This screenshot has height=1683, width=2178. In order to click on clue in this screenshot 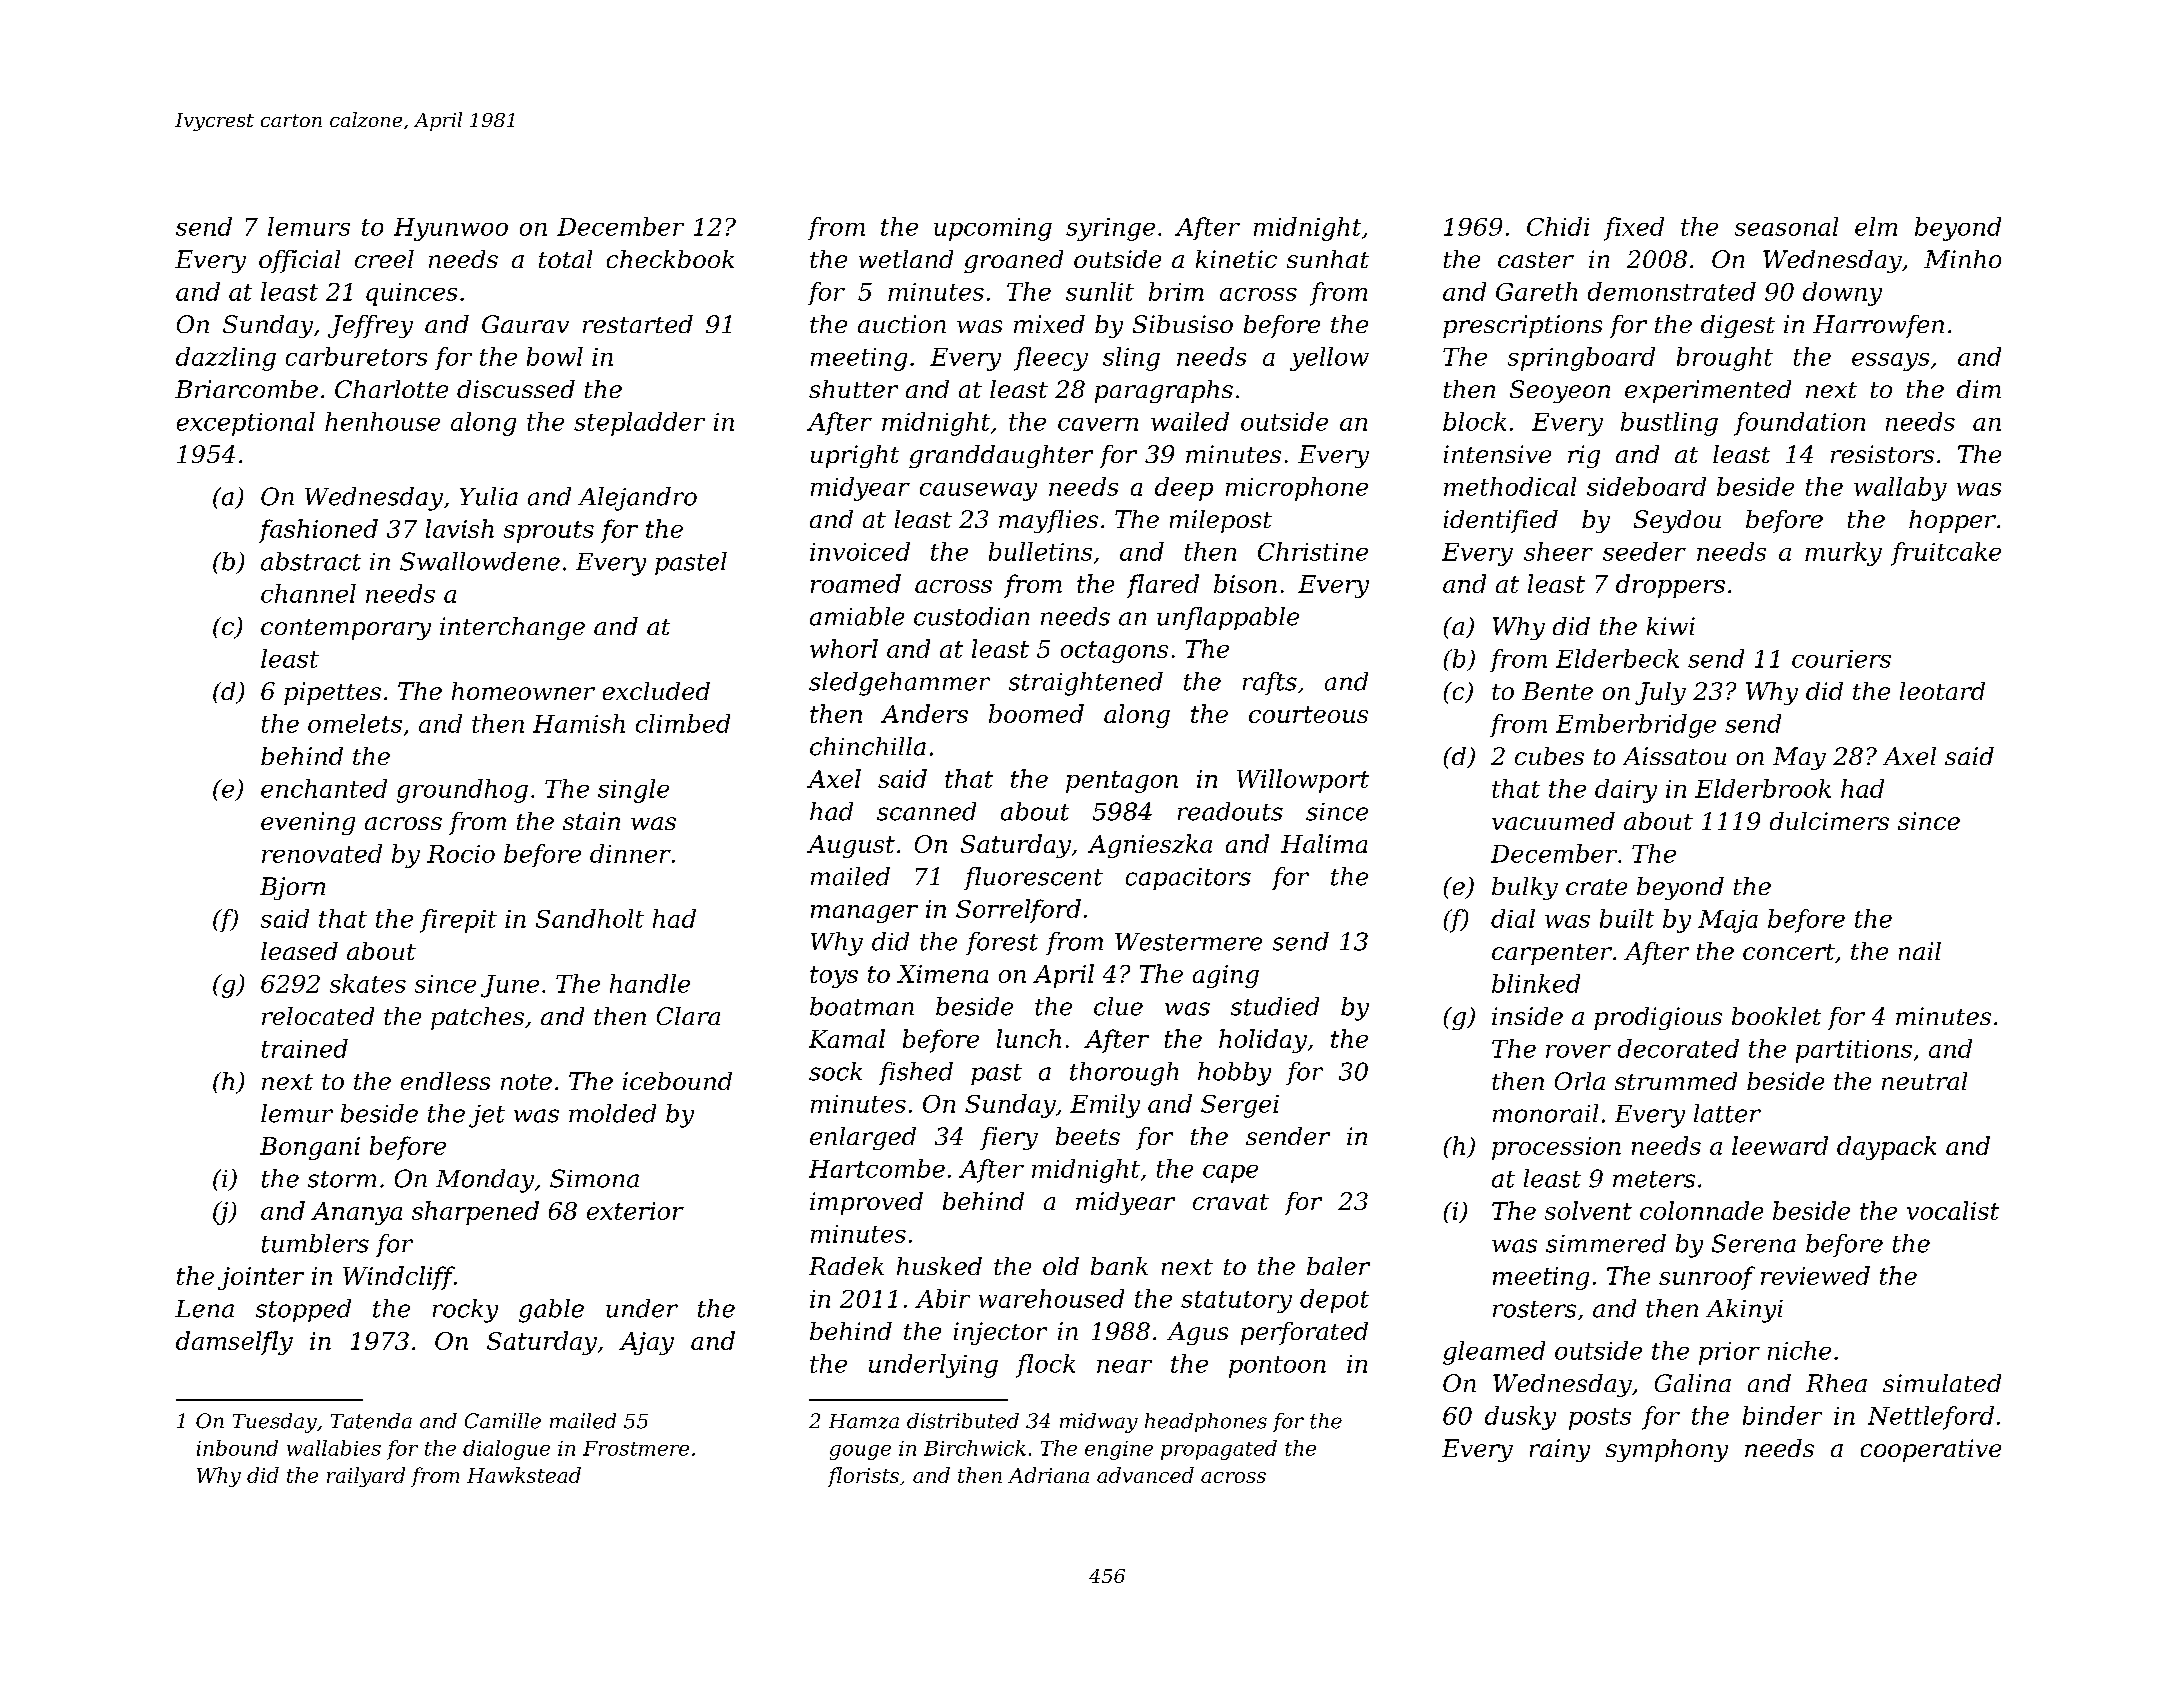, I will do `click(1118, 1006)`.
